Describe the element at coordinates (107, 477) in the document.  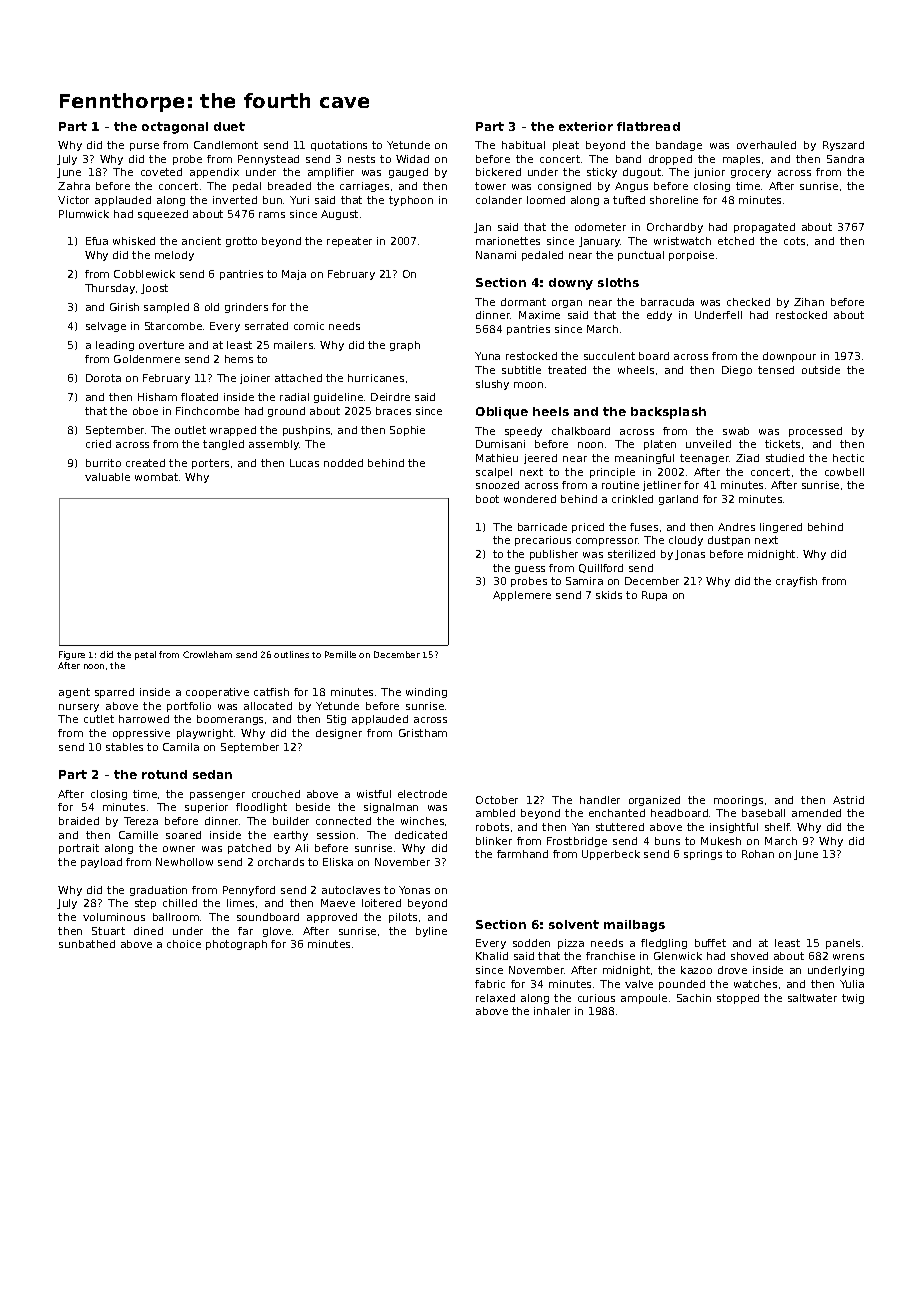
I see `valuable` at that location.
